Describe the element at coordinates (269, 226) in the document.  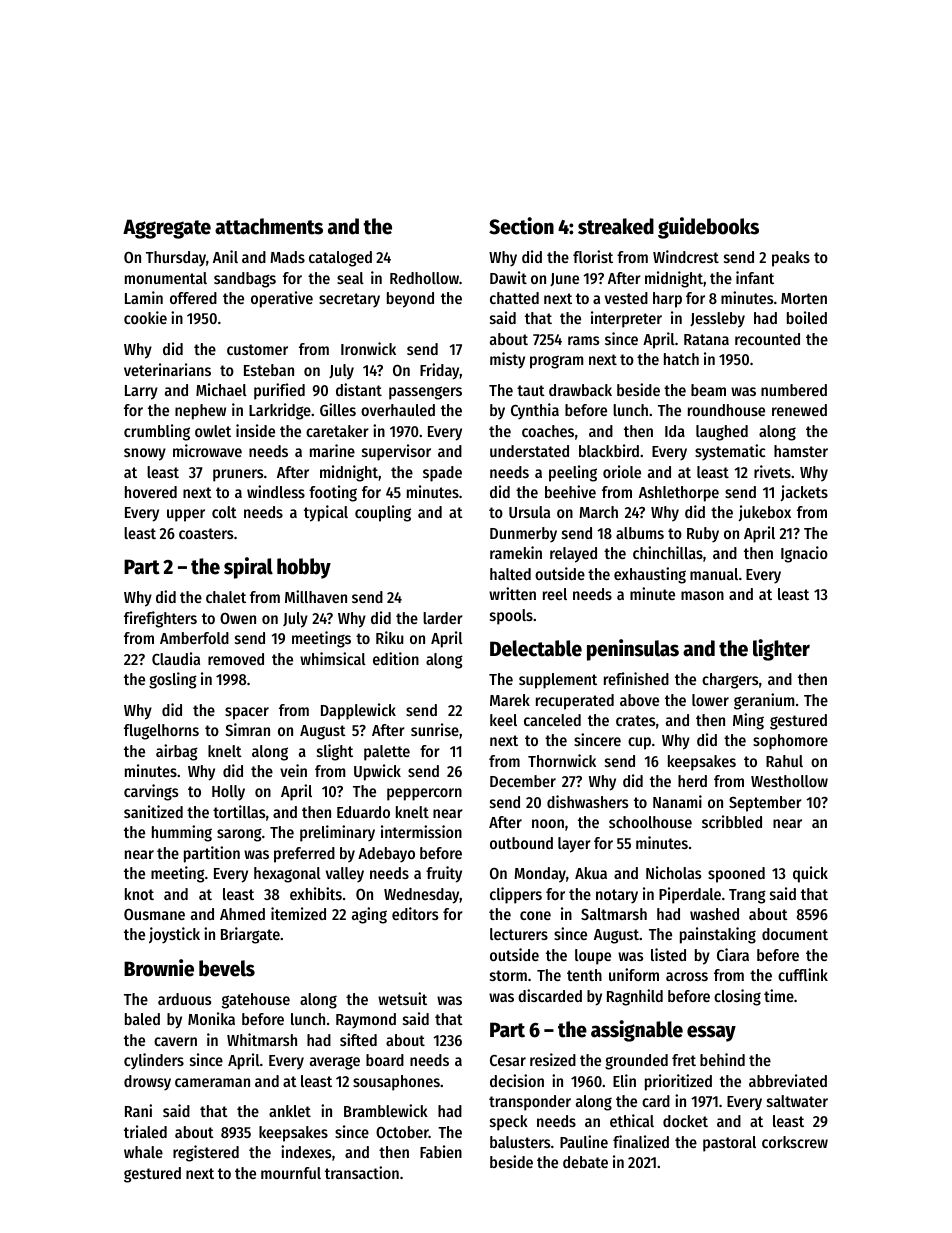
I see `attachments` at that location.
